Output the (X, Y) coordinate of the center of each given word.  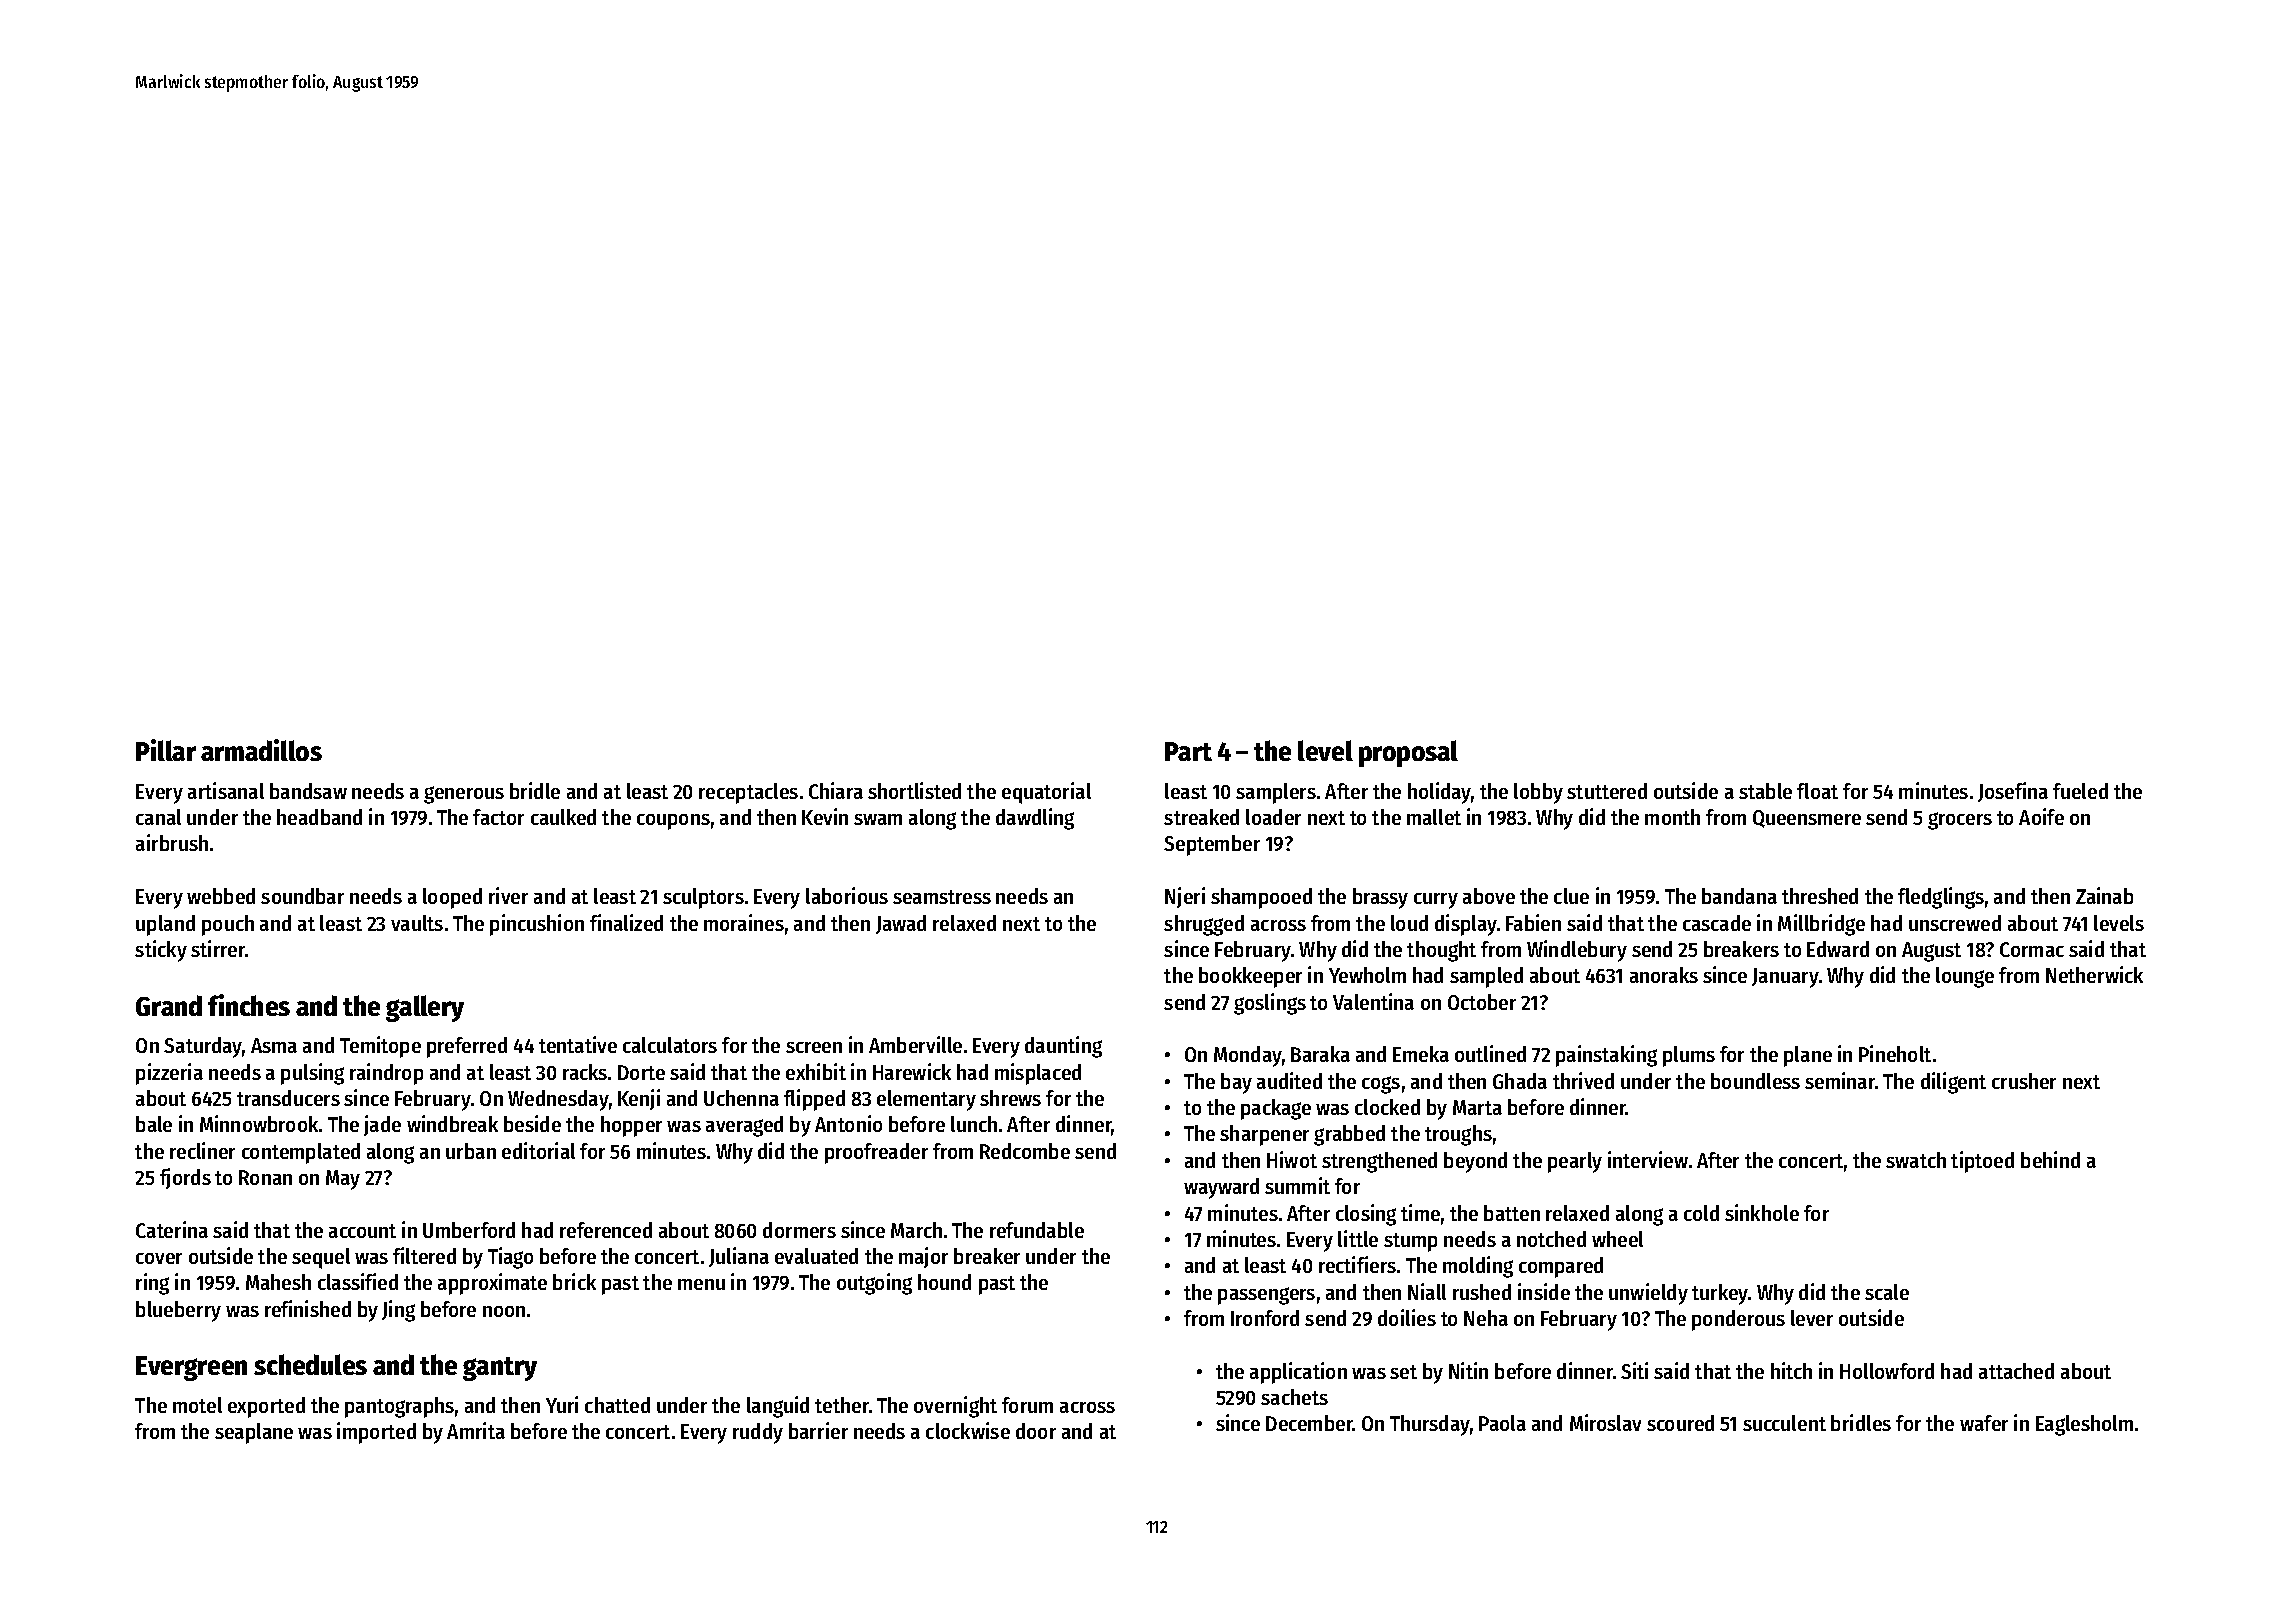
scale (1887, 1292)
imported (376, 1433)
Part (1188, 751)
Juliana (739, 1257)
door (1036, 1431)
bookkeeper (1250, 977)
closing (1366, 1215)
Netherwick (2094, 974)
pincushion (537, 925)
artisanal (226, 790)
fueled (2080, 791)
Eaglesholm (2084, 1425)
